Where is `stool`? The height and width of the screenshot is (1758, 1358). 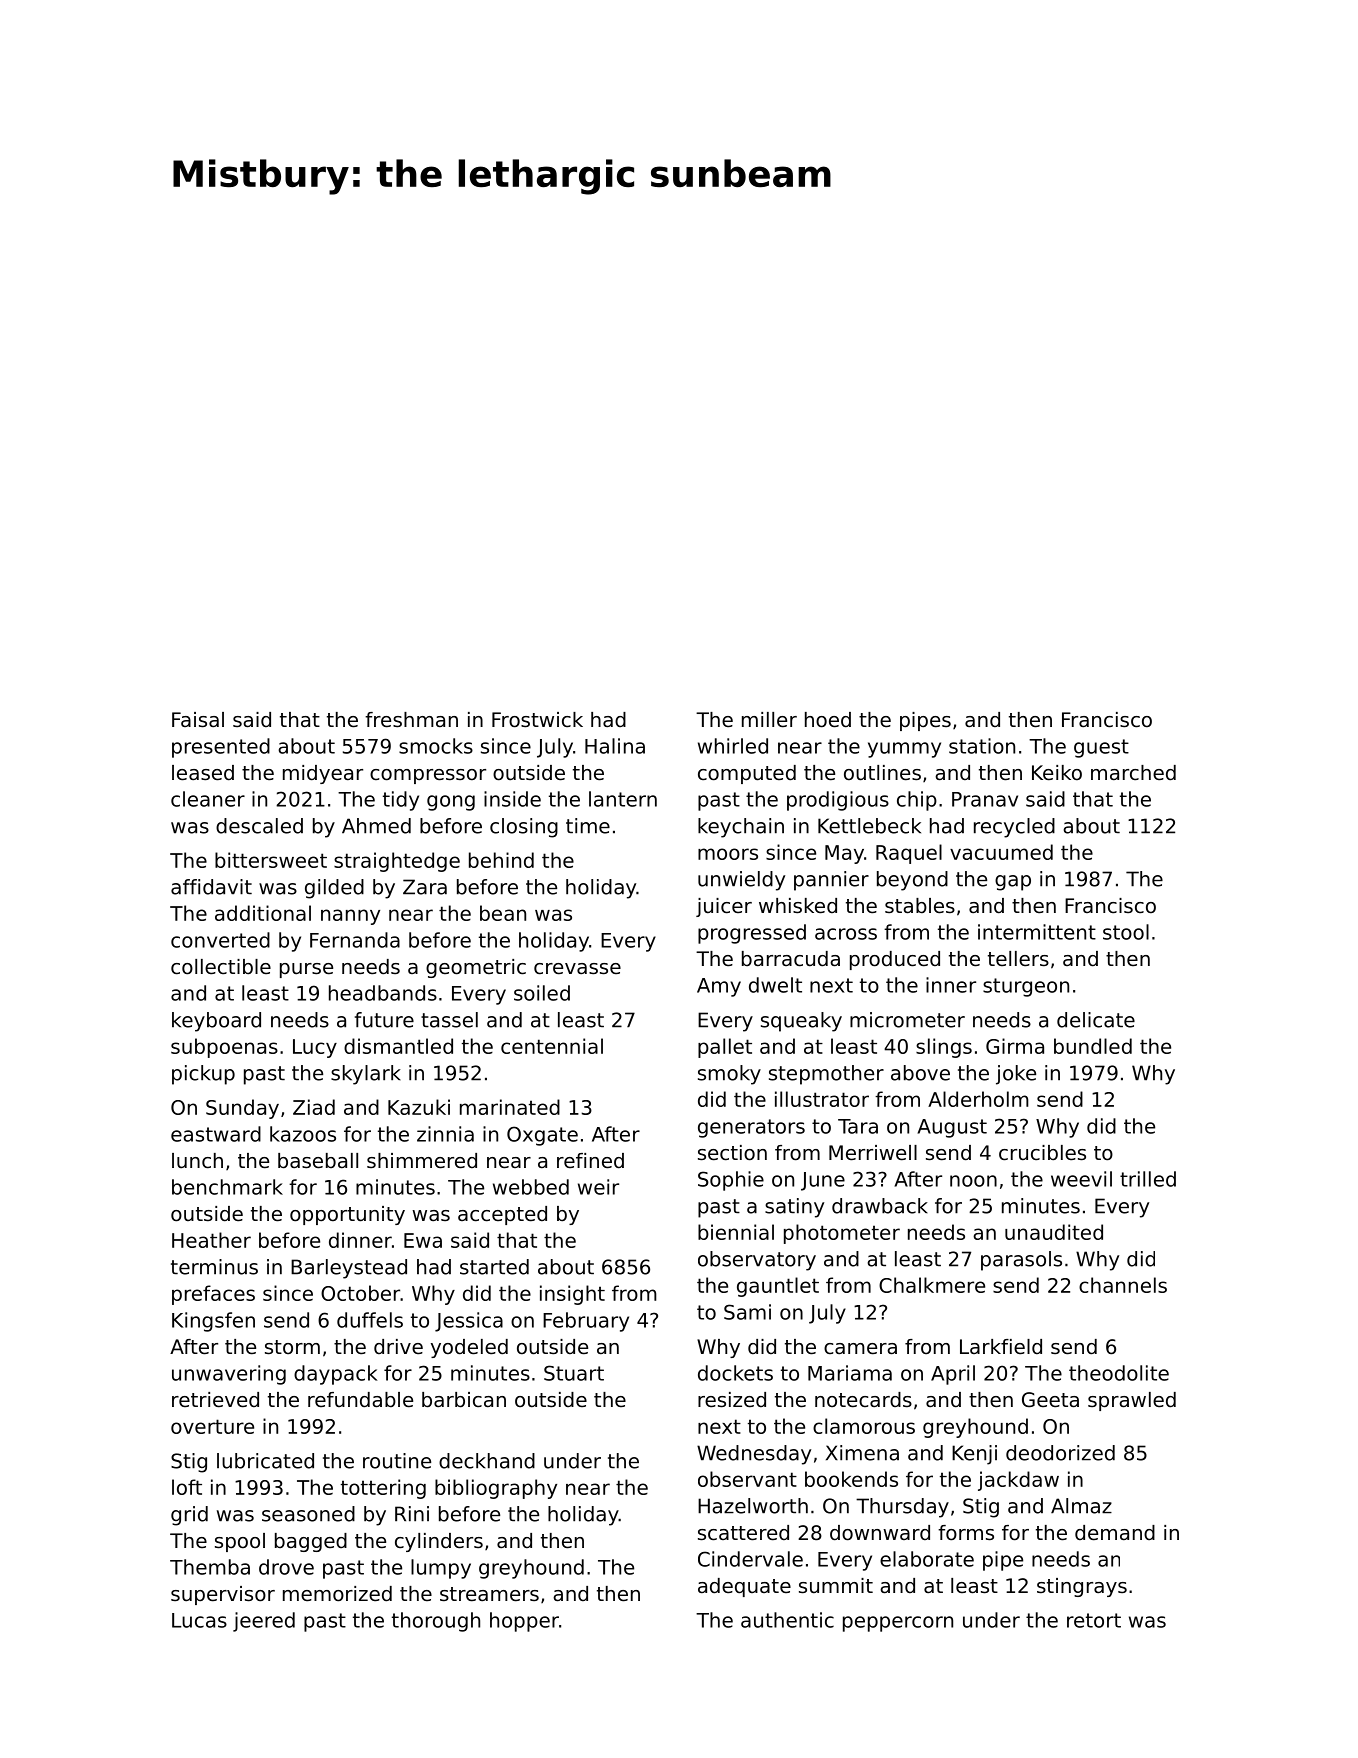 stool is located at coordinates (1126, 932).
